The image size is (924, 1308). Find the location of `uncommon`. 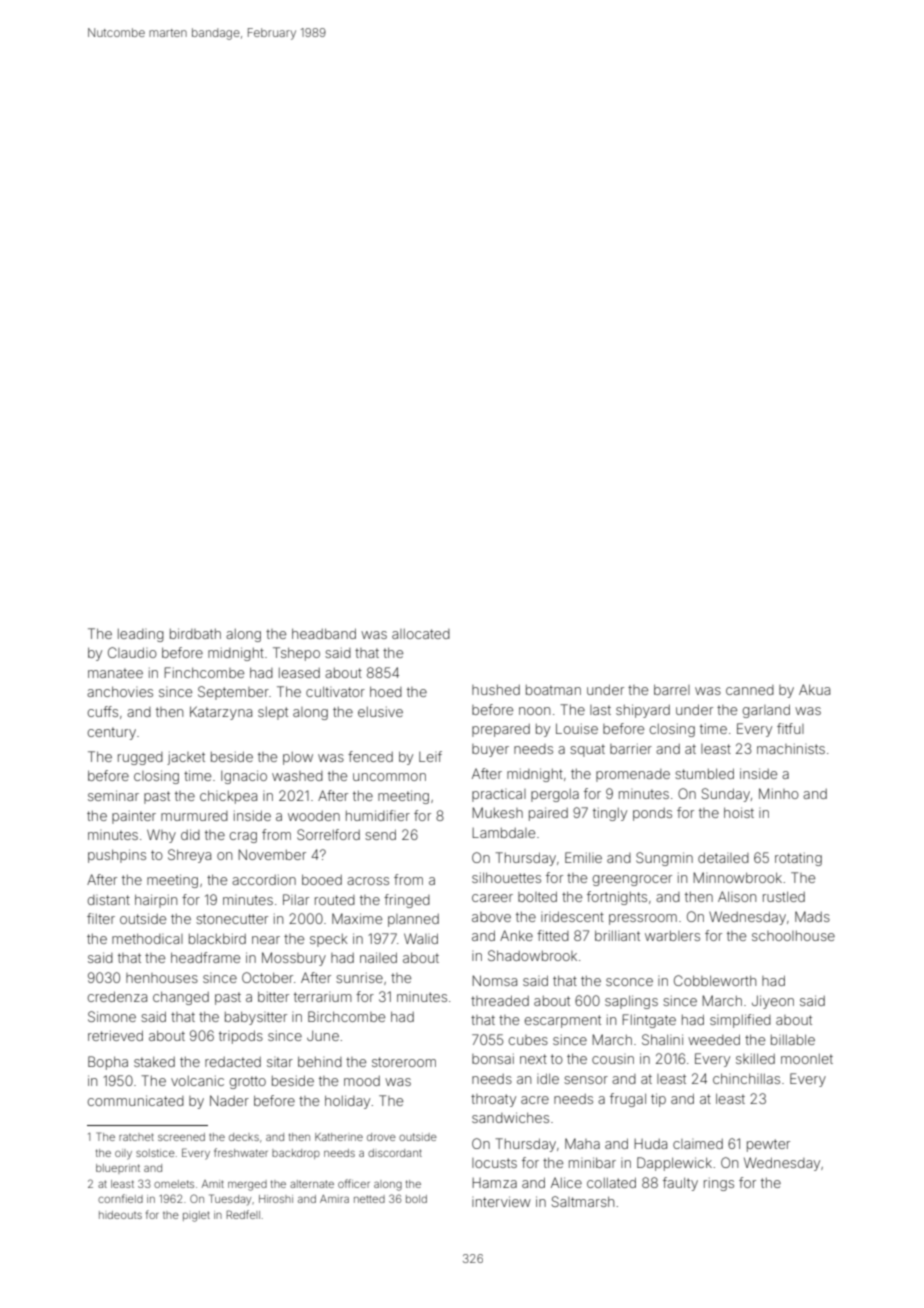

uncommon is located at coordinates (389, 777).
